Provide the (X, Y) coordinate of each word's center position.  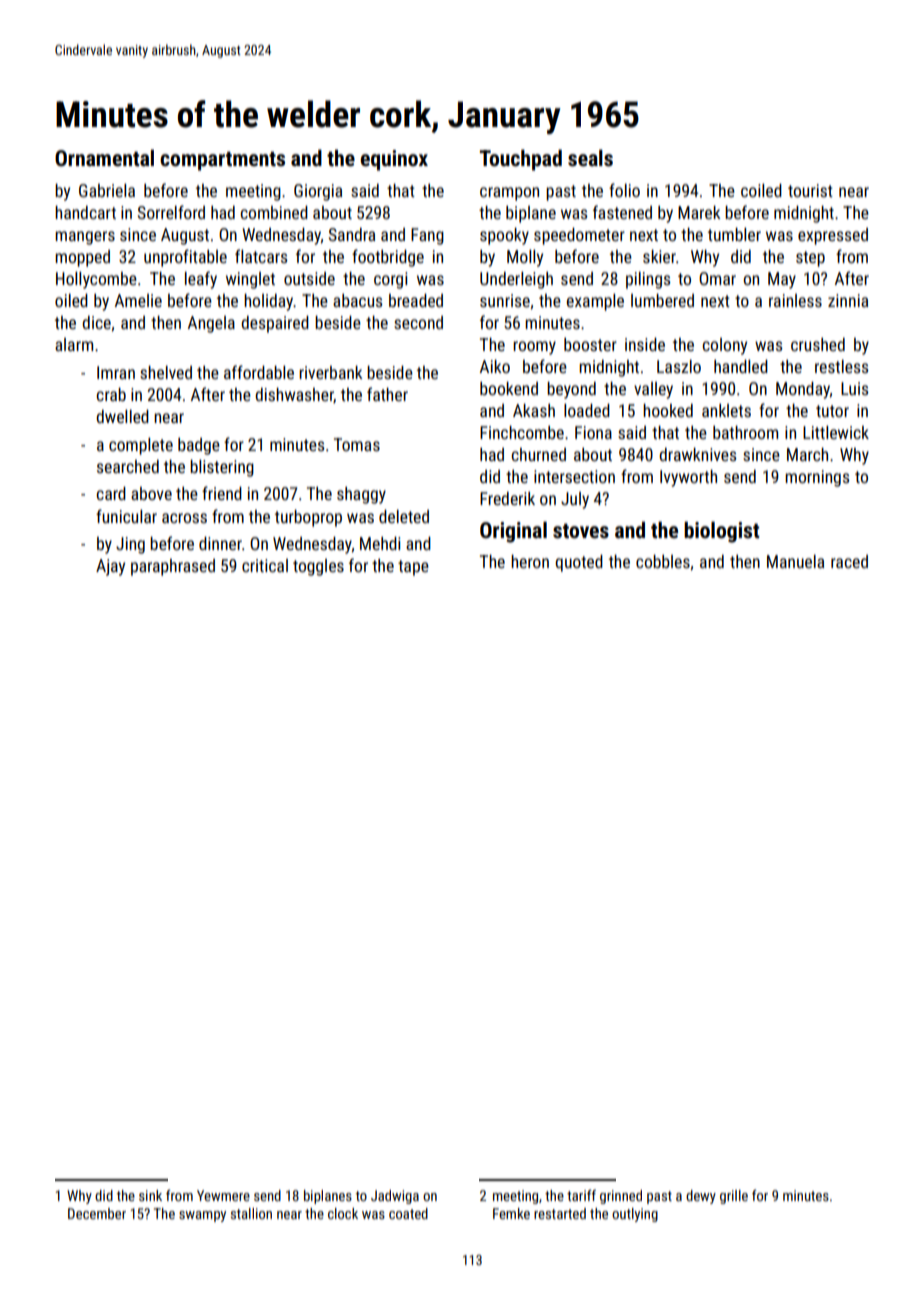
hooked (668, 410)
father (387, 394)
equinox (394, 160)
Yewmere (223, 1195)
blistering (222, 468)
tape (413, 568)
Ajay (110, 567)
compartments (222, 161)
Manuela (795, 561)
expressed (833, 236)
